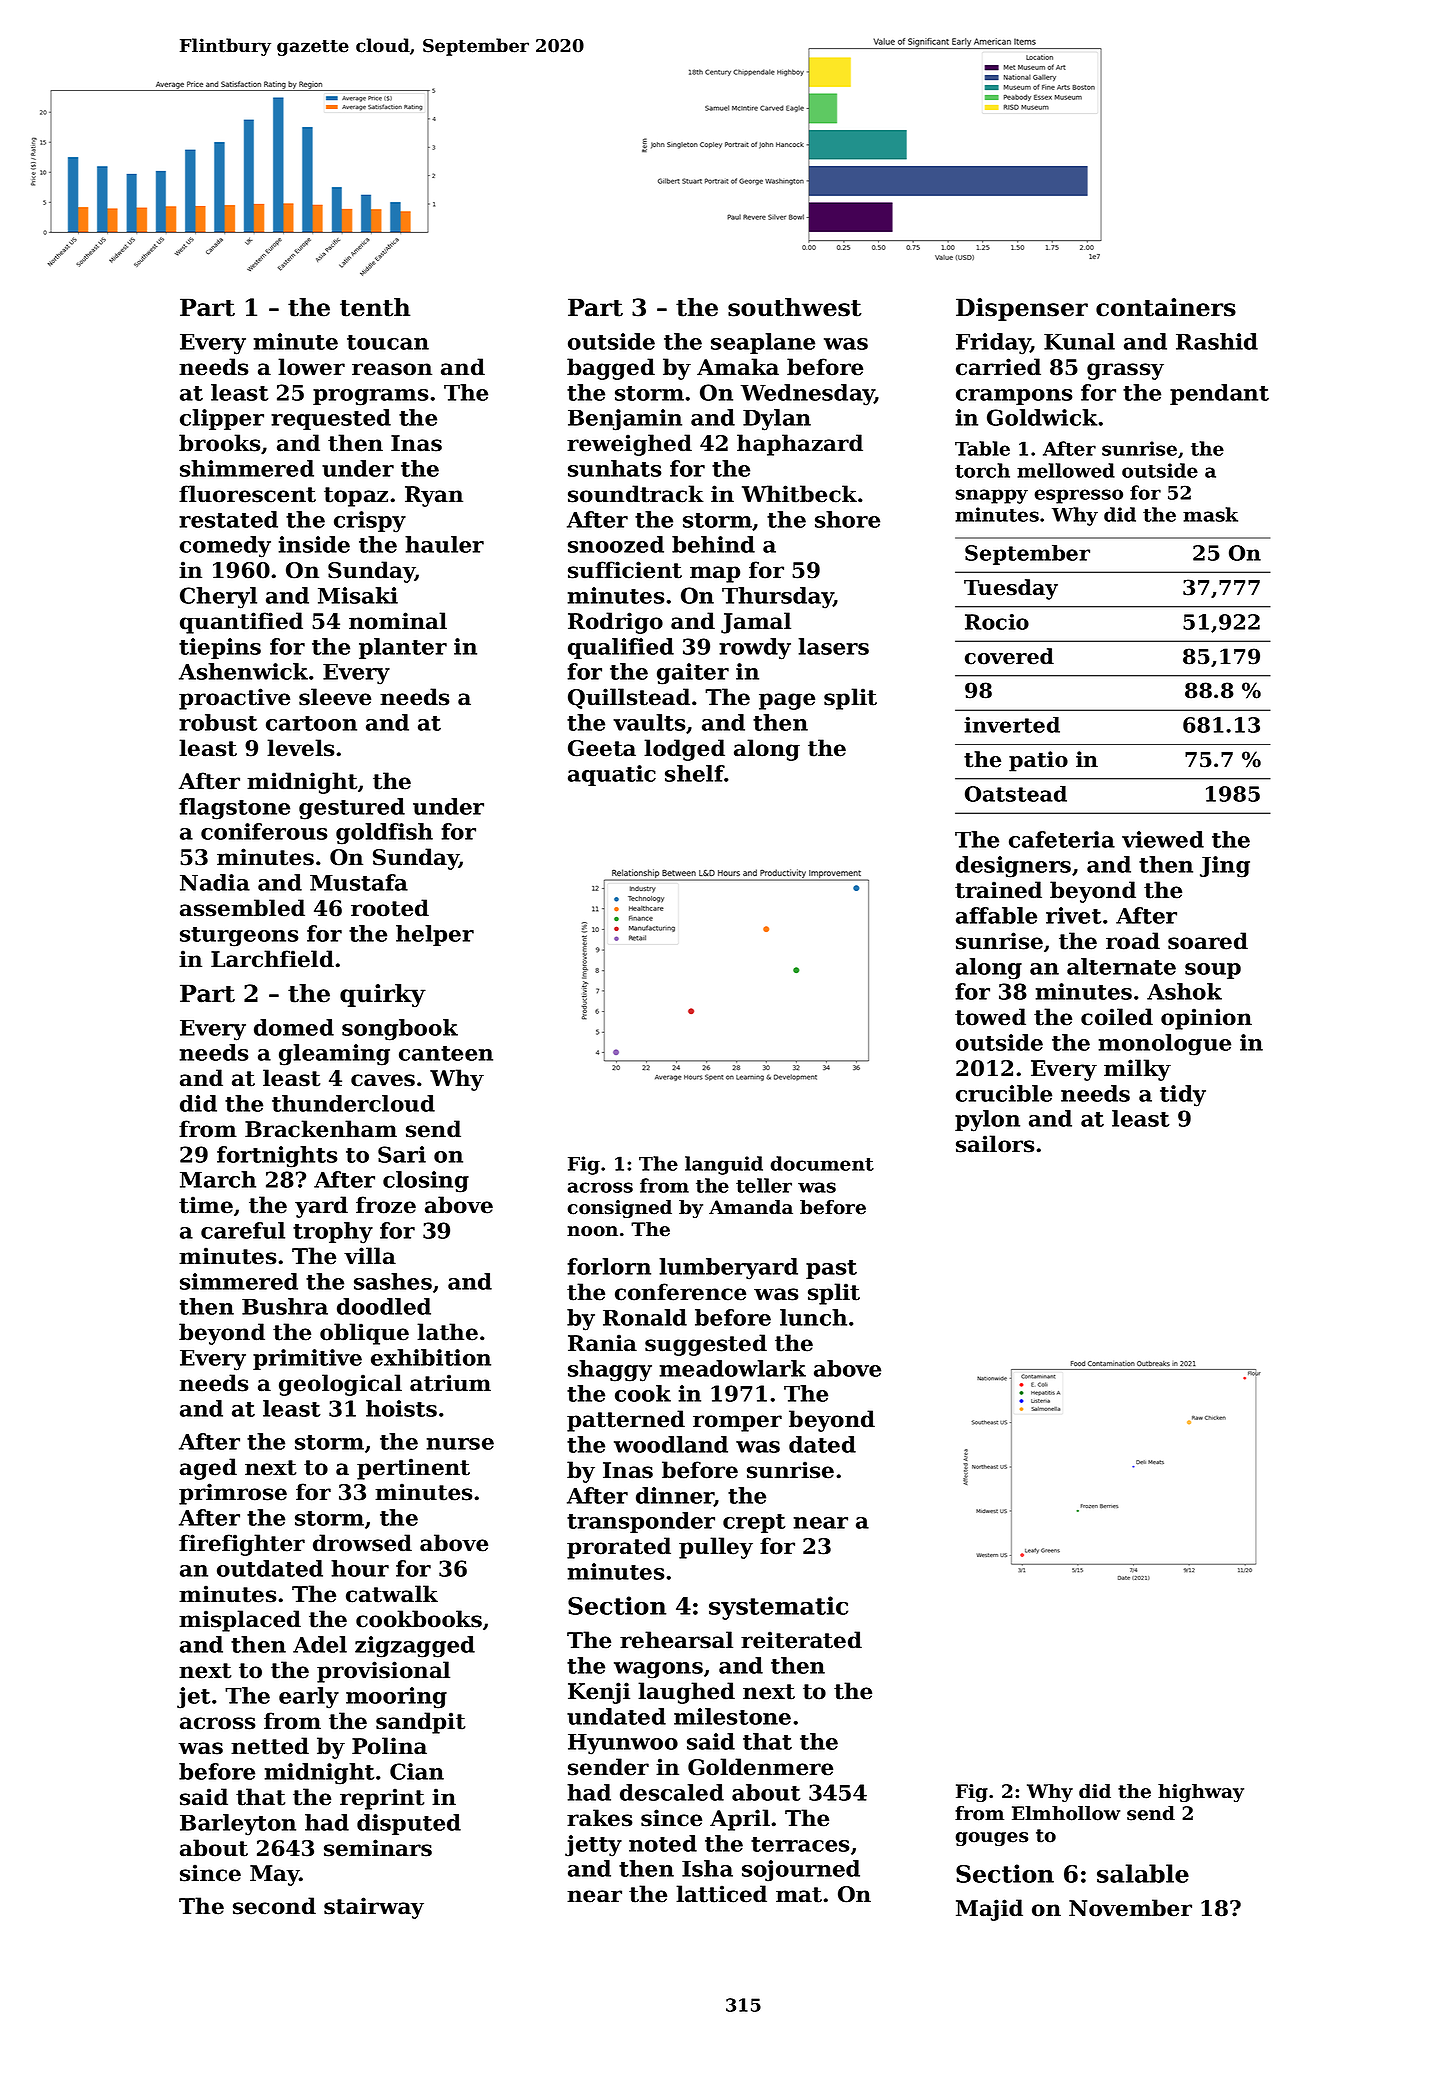 The image size is (1450, 2100). I want to click on tidy, so click(1183, 1096).
